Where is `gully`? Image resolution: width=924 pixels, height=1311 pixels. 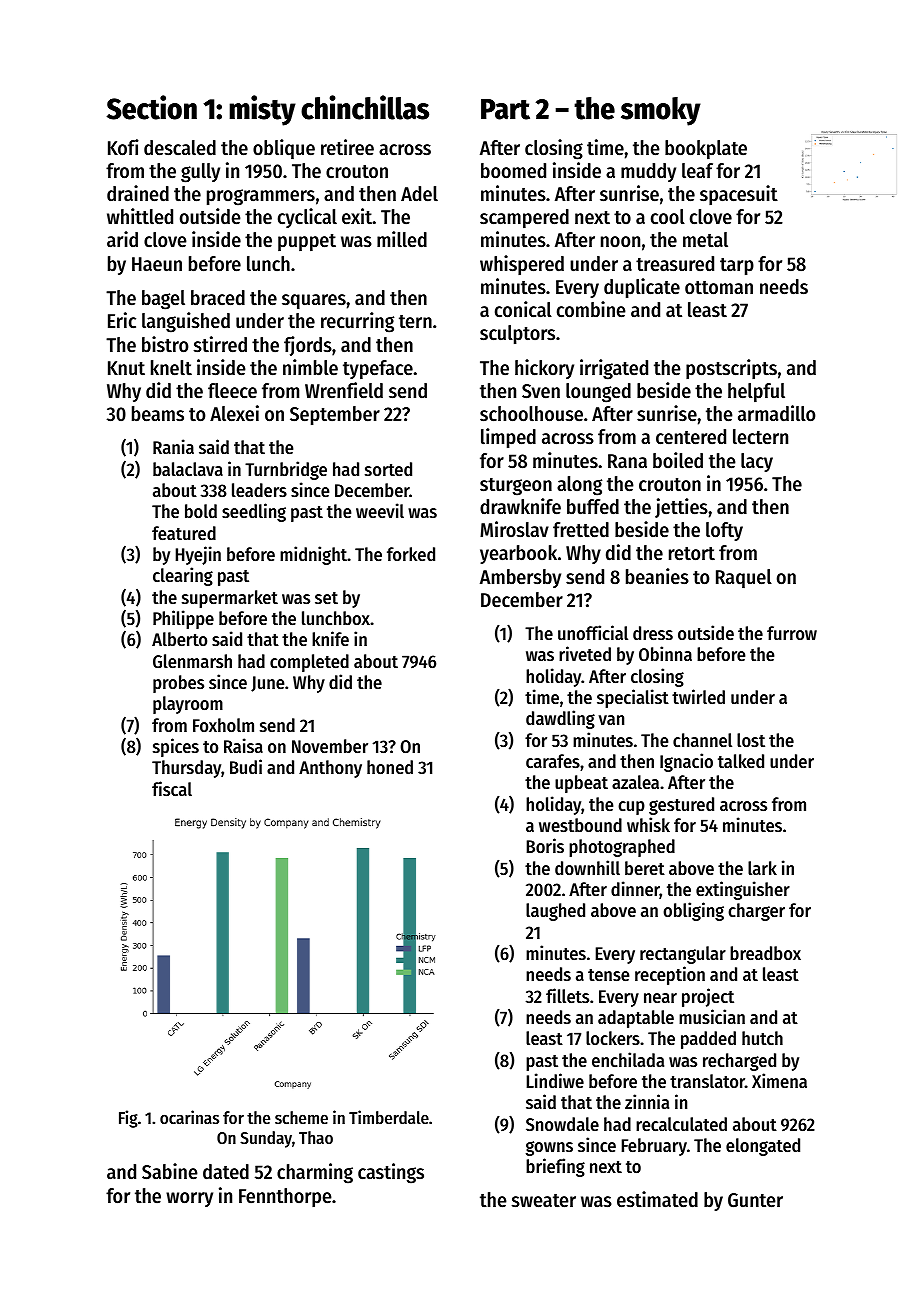 gully is located at coordinates (200, 173).
